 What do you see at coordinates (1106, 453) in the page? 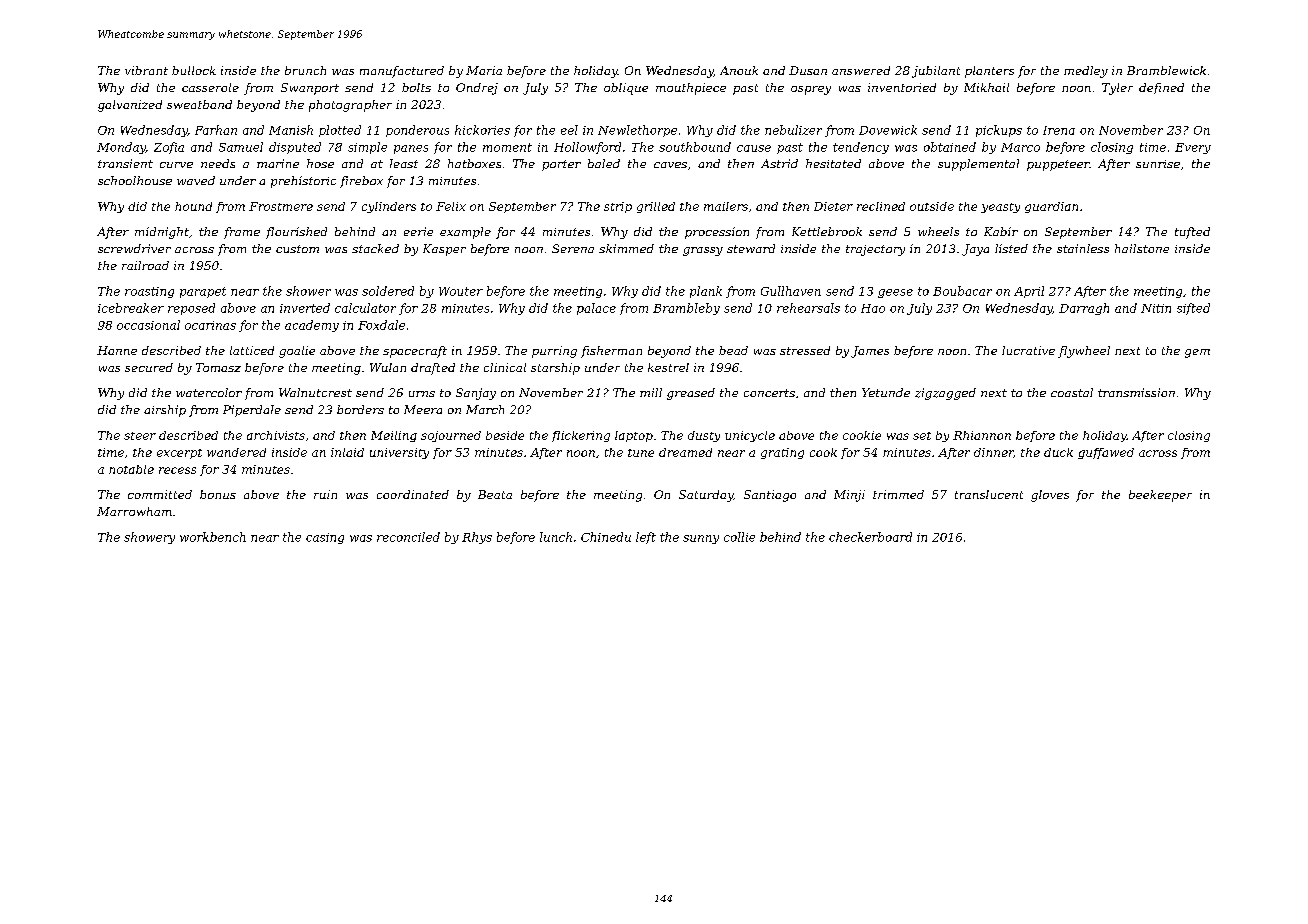
I see `guffawed` at bounding box center [1106, 453].
